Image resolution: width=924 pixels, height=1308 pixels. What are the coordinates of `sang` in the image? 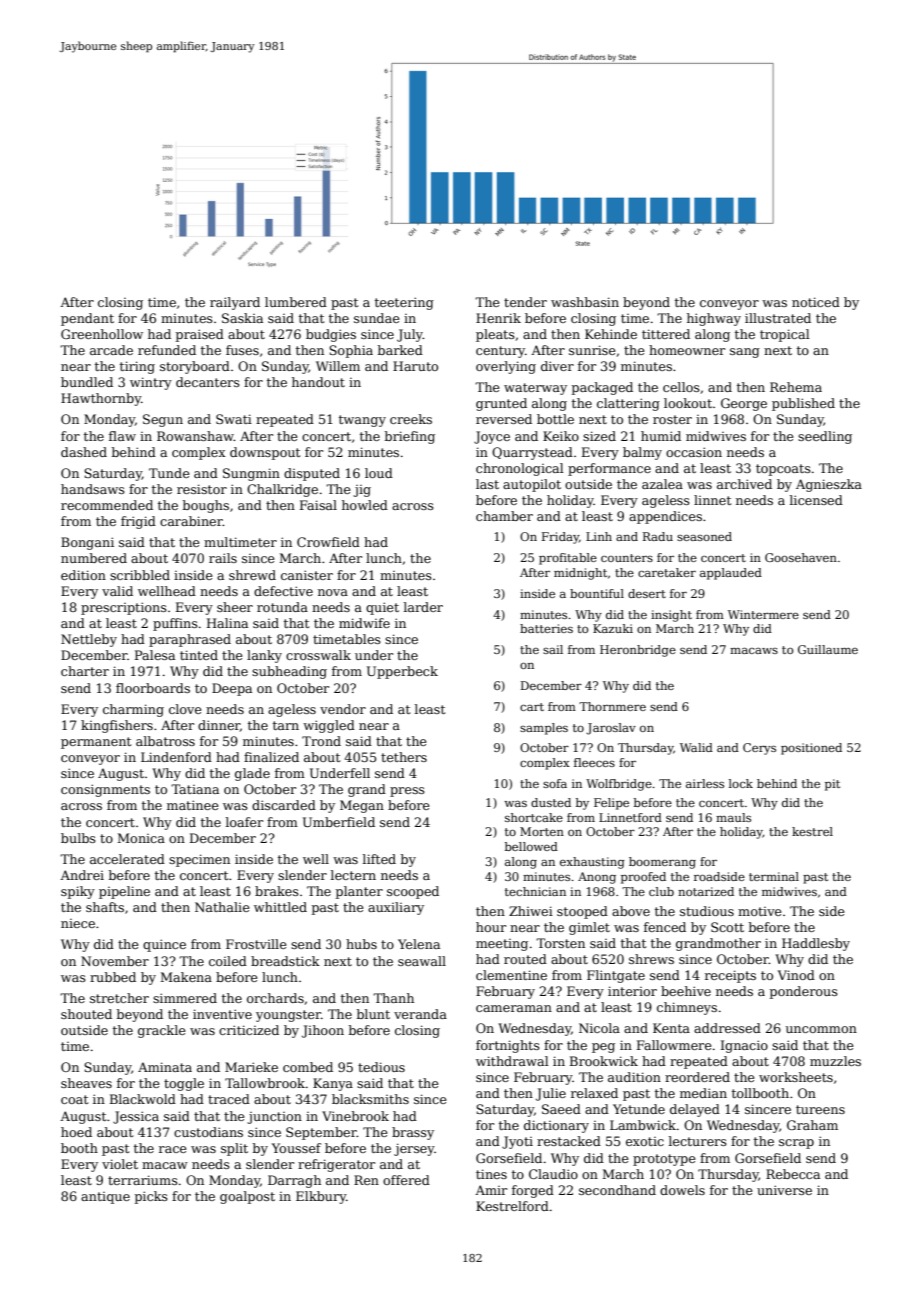 It's located at (745, 353).
